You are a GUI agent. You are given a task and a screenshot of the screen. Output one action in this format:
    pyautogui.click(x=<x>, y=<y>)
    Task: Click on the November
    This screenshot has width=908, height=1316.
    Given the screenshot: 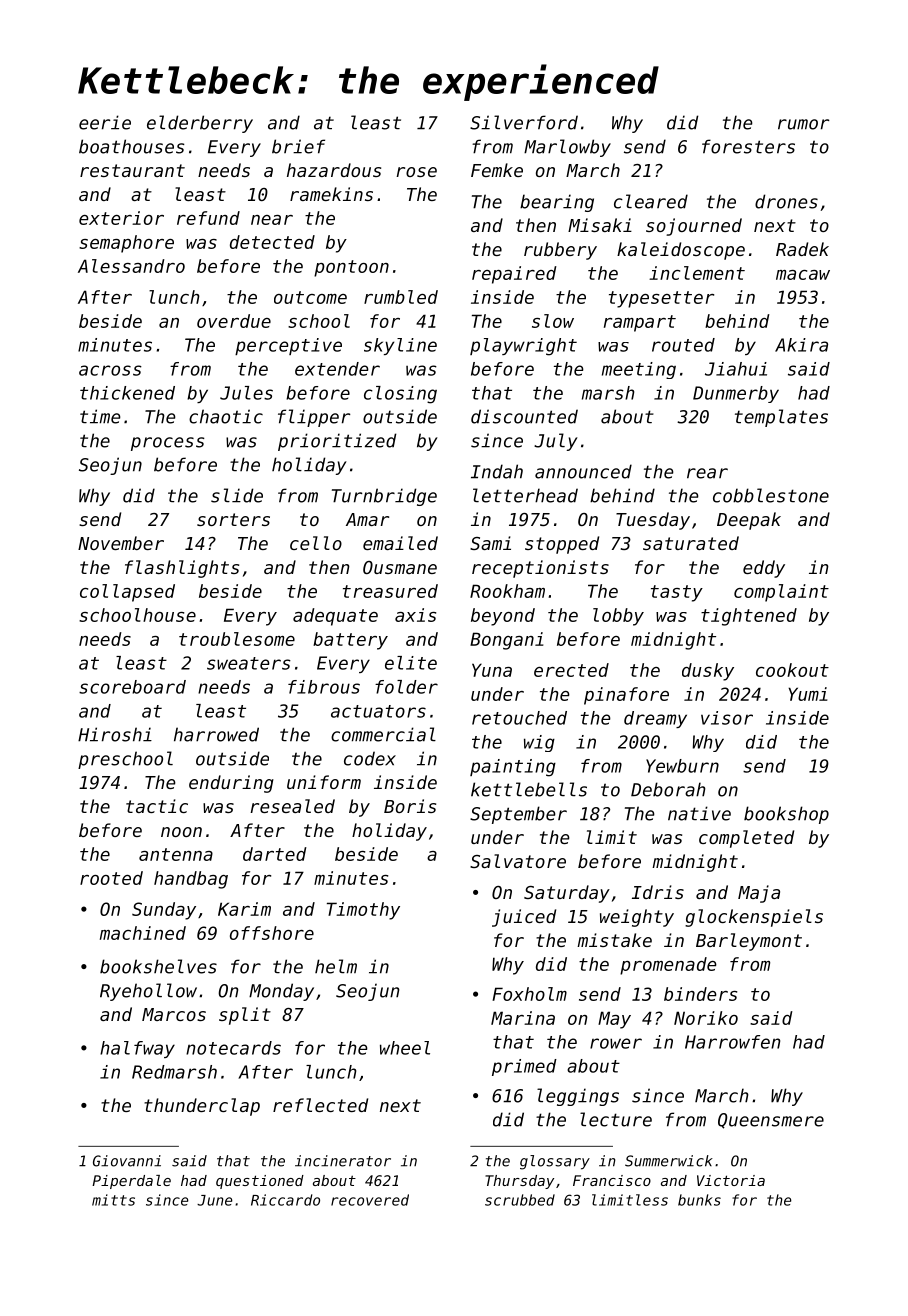 What is the action you would take?
    pyautogui.click(x=121, y=543)
